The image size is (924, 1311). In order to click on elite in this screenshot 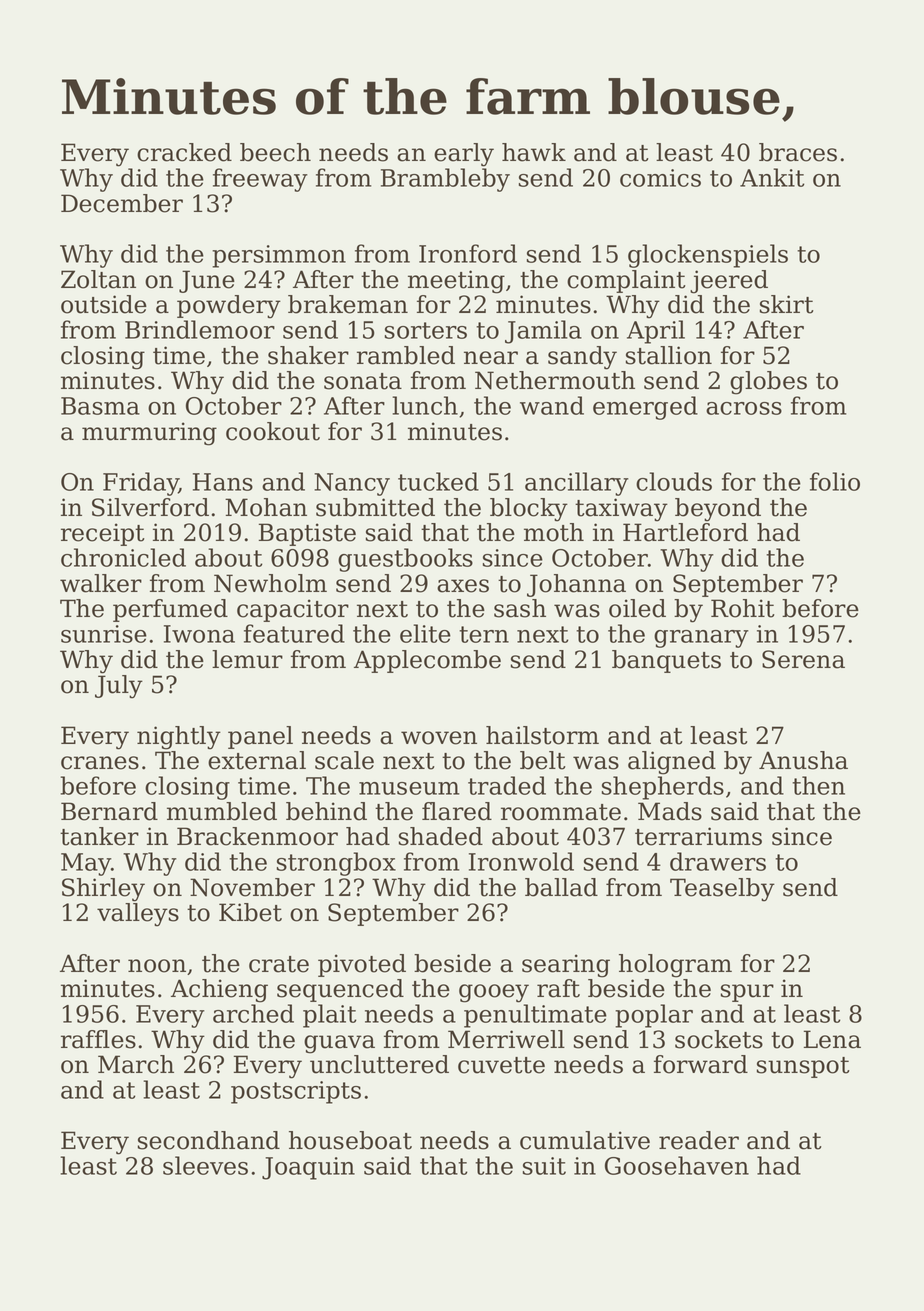, I will do `click(425, 633)`.
